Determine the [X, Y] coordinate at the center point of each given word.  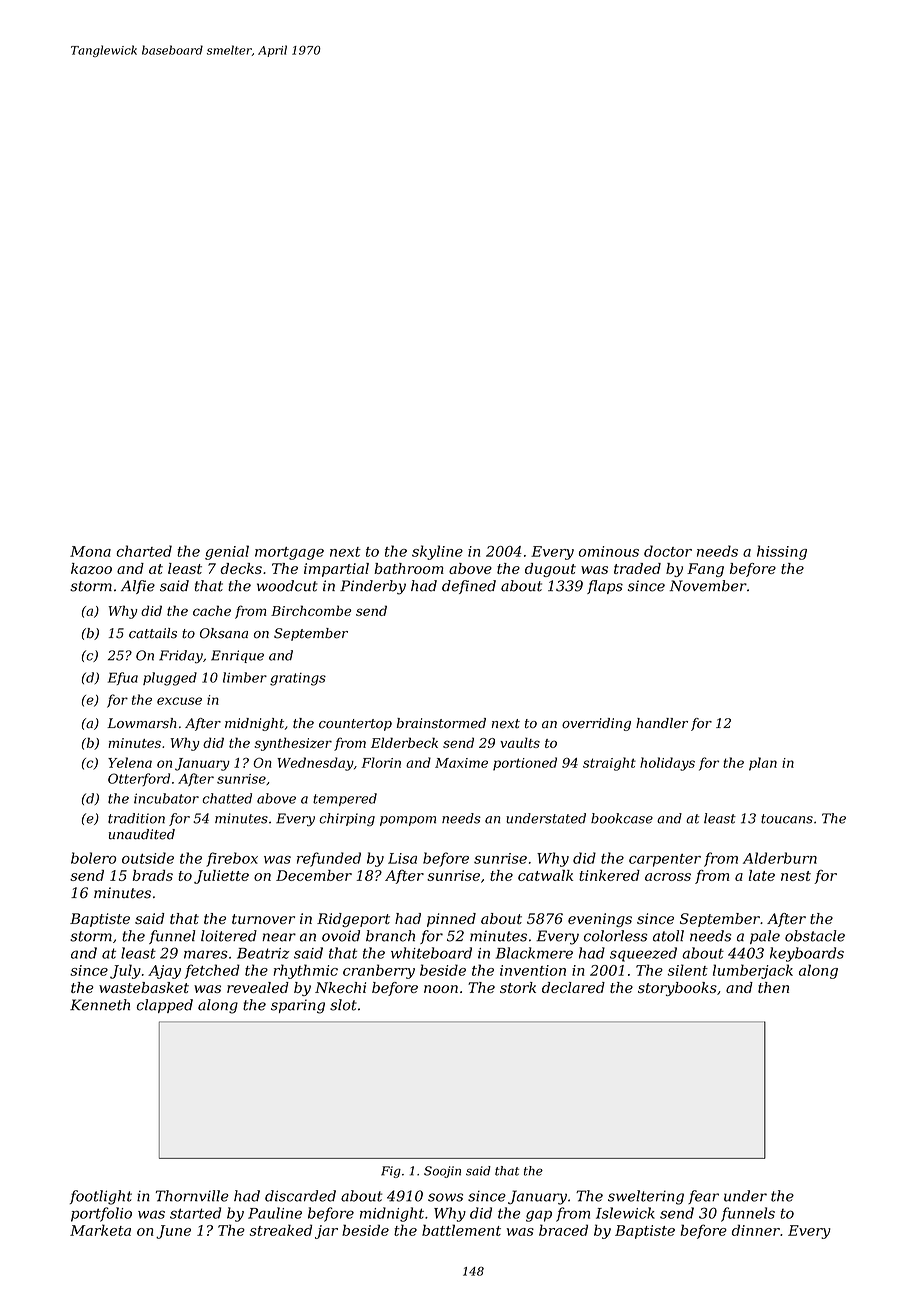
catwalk [545, 875]
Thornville [192, 1196]
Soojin [442, 1172]
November [708, 586]
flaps [605, 587]
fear [703, 1197]
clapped [165, 1006]
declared [573, 987]
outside [148, 858]
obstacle [815, 936]
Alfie [138, 587]
